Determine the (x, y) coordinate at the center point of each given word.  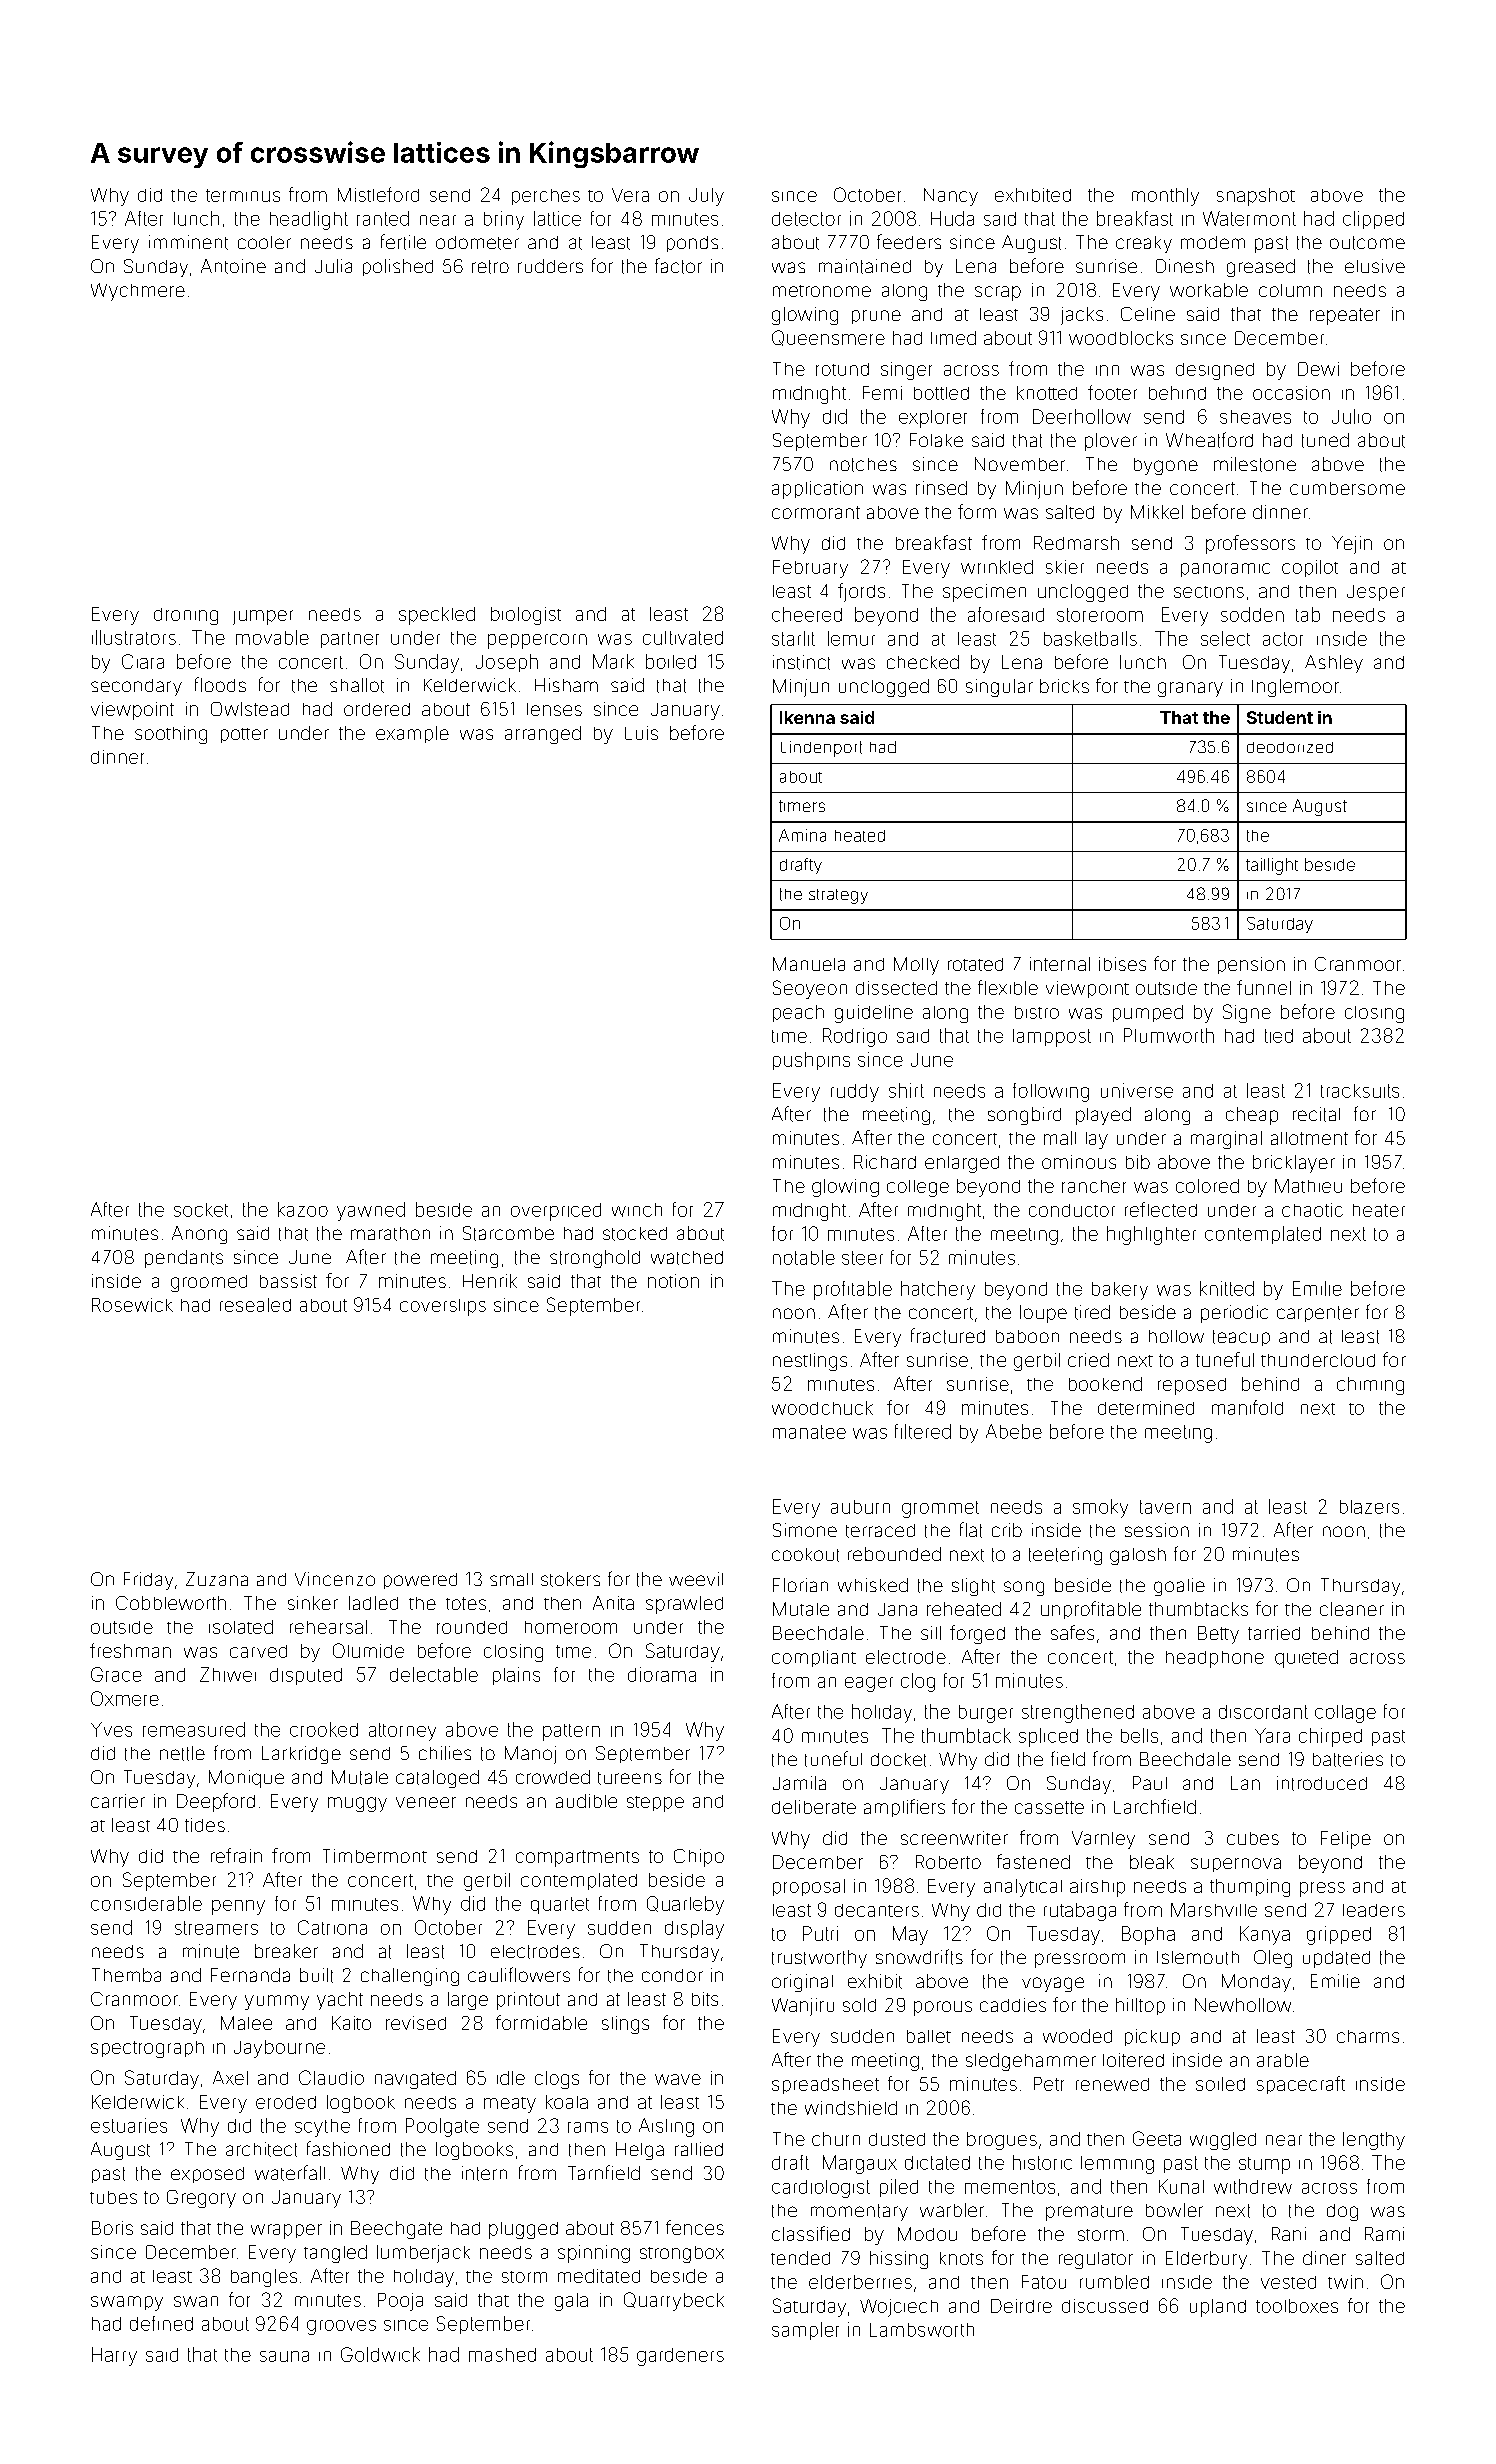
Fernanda (250, 1975)
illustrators (134, 637)
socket (201, 1210)
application (817, 490)
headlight (309, 220)
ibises (1122, 964)
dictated (937, 2163)
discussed (1105, 2306)
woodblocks (1121, 338)
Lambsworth (922, 2330)
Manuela (809, 964)
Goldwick (380, 2354)
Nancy (951, 197)
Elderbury (1206, 2260)
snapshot (1256, 197)
